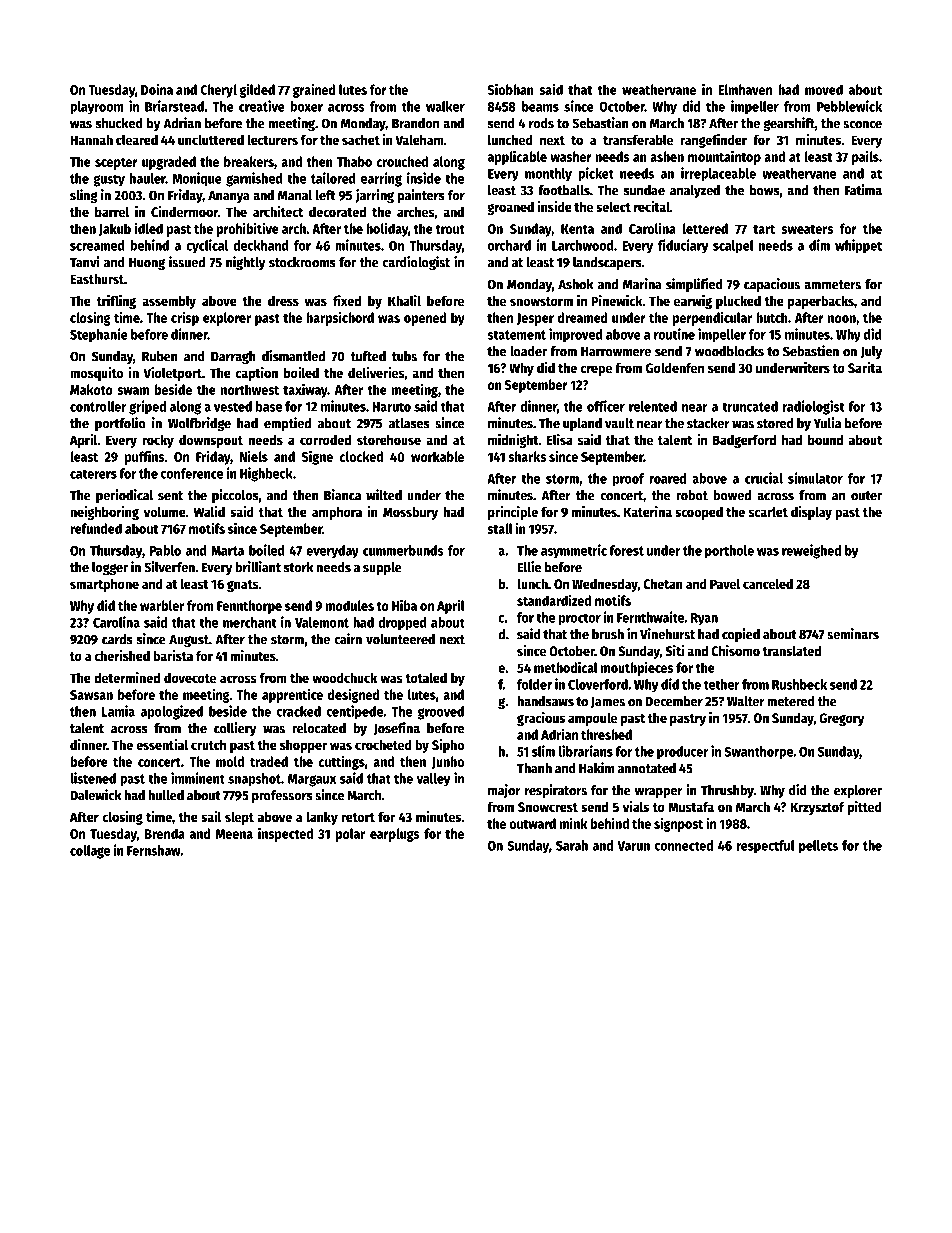 The height and width of the document is (1233, 952). I want to click on seminars, so click(853, 634).
